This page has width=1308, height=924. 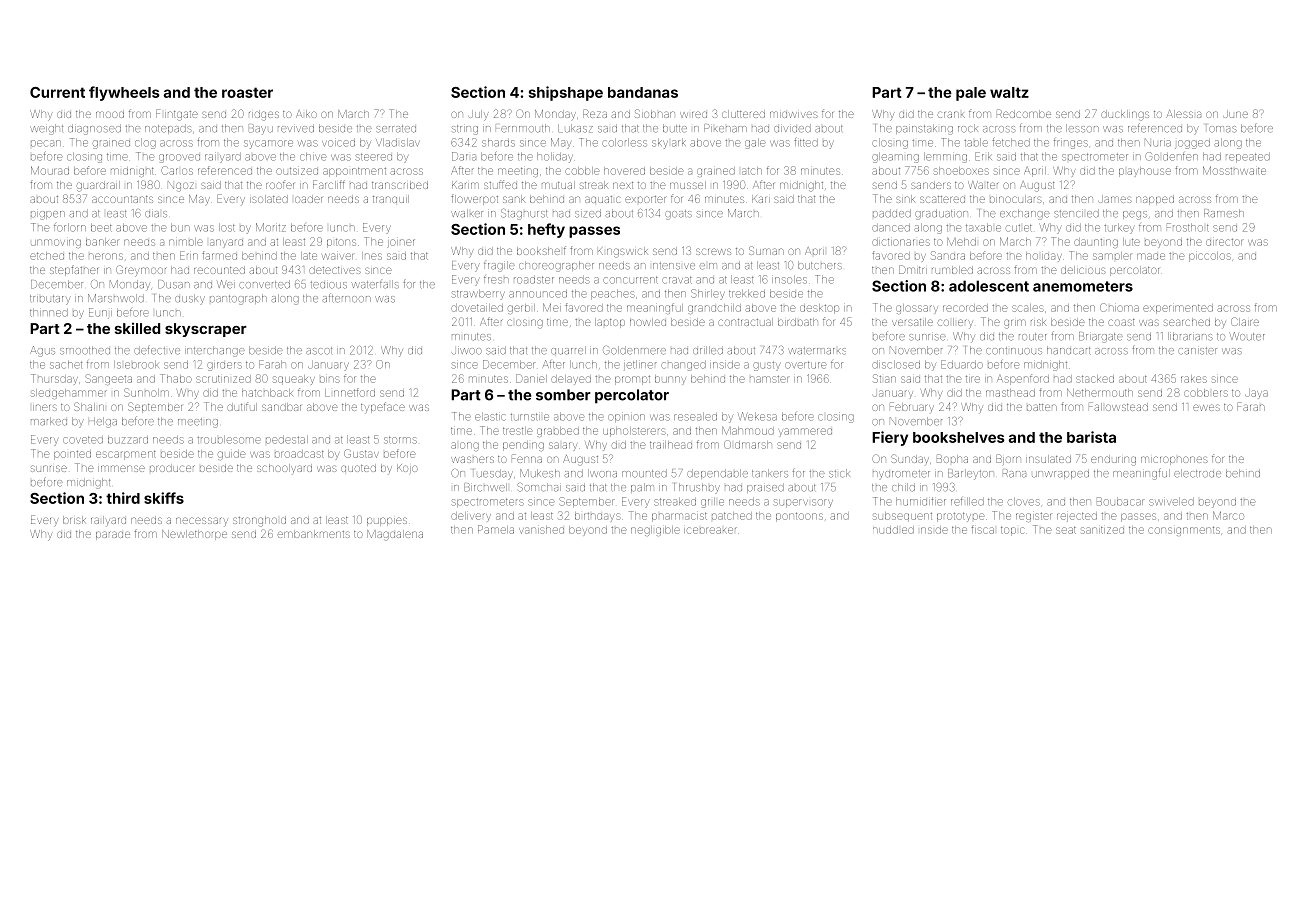 I want to click on shipshape, so click(x=566, y=93).
